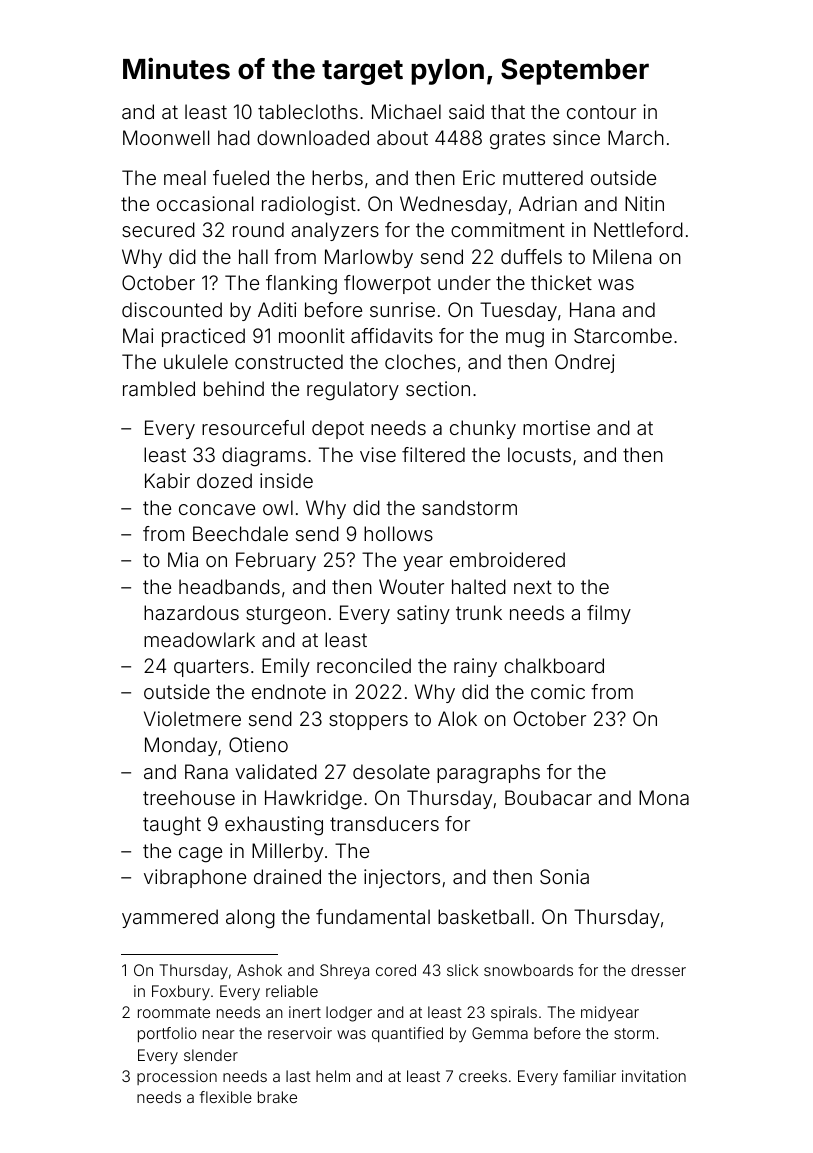 Image resolution: width=813 pixels, height=1153 pixels. I want to click on meal, so click(185, 177).
